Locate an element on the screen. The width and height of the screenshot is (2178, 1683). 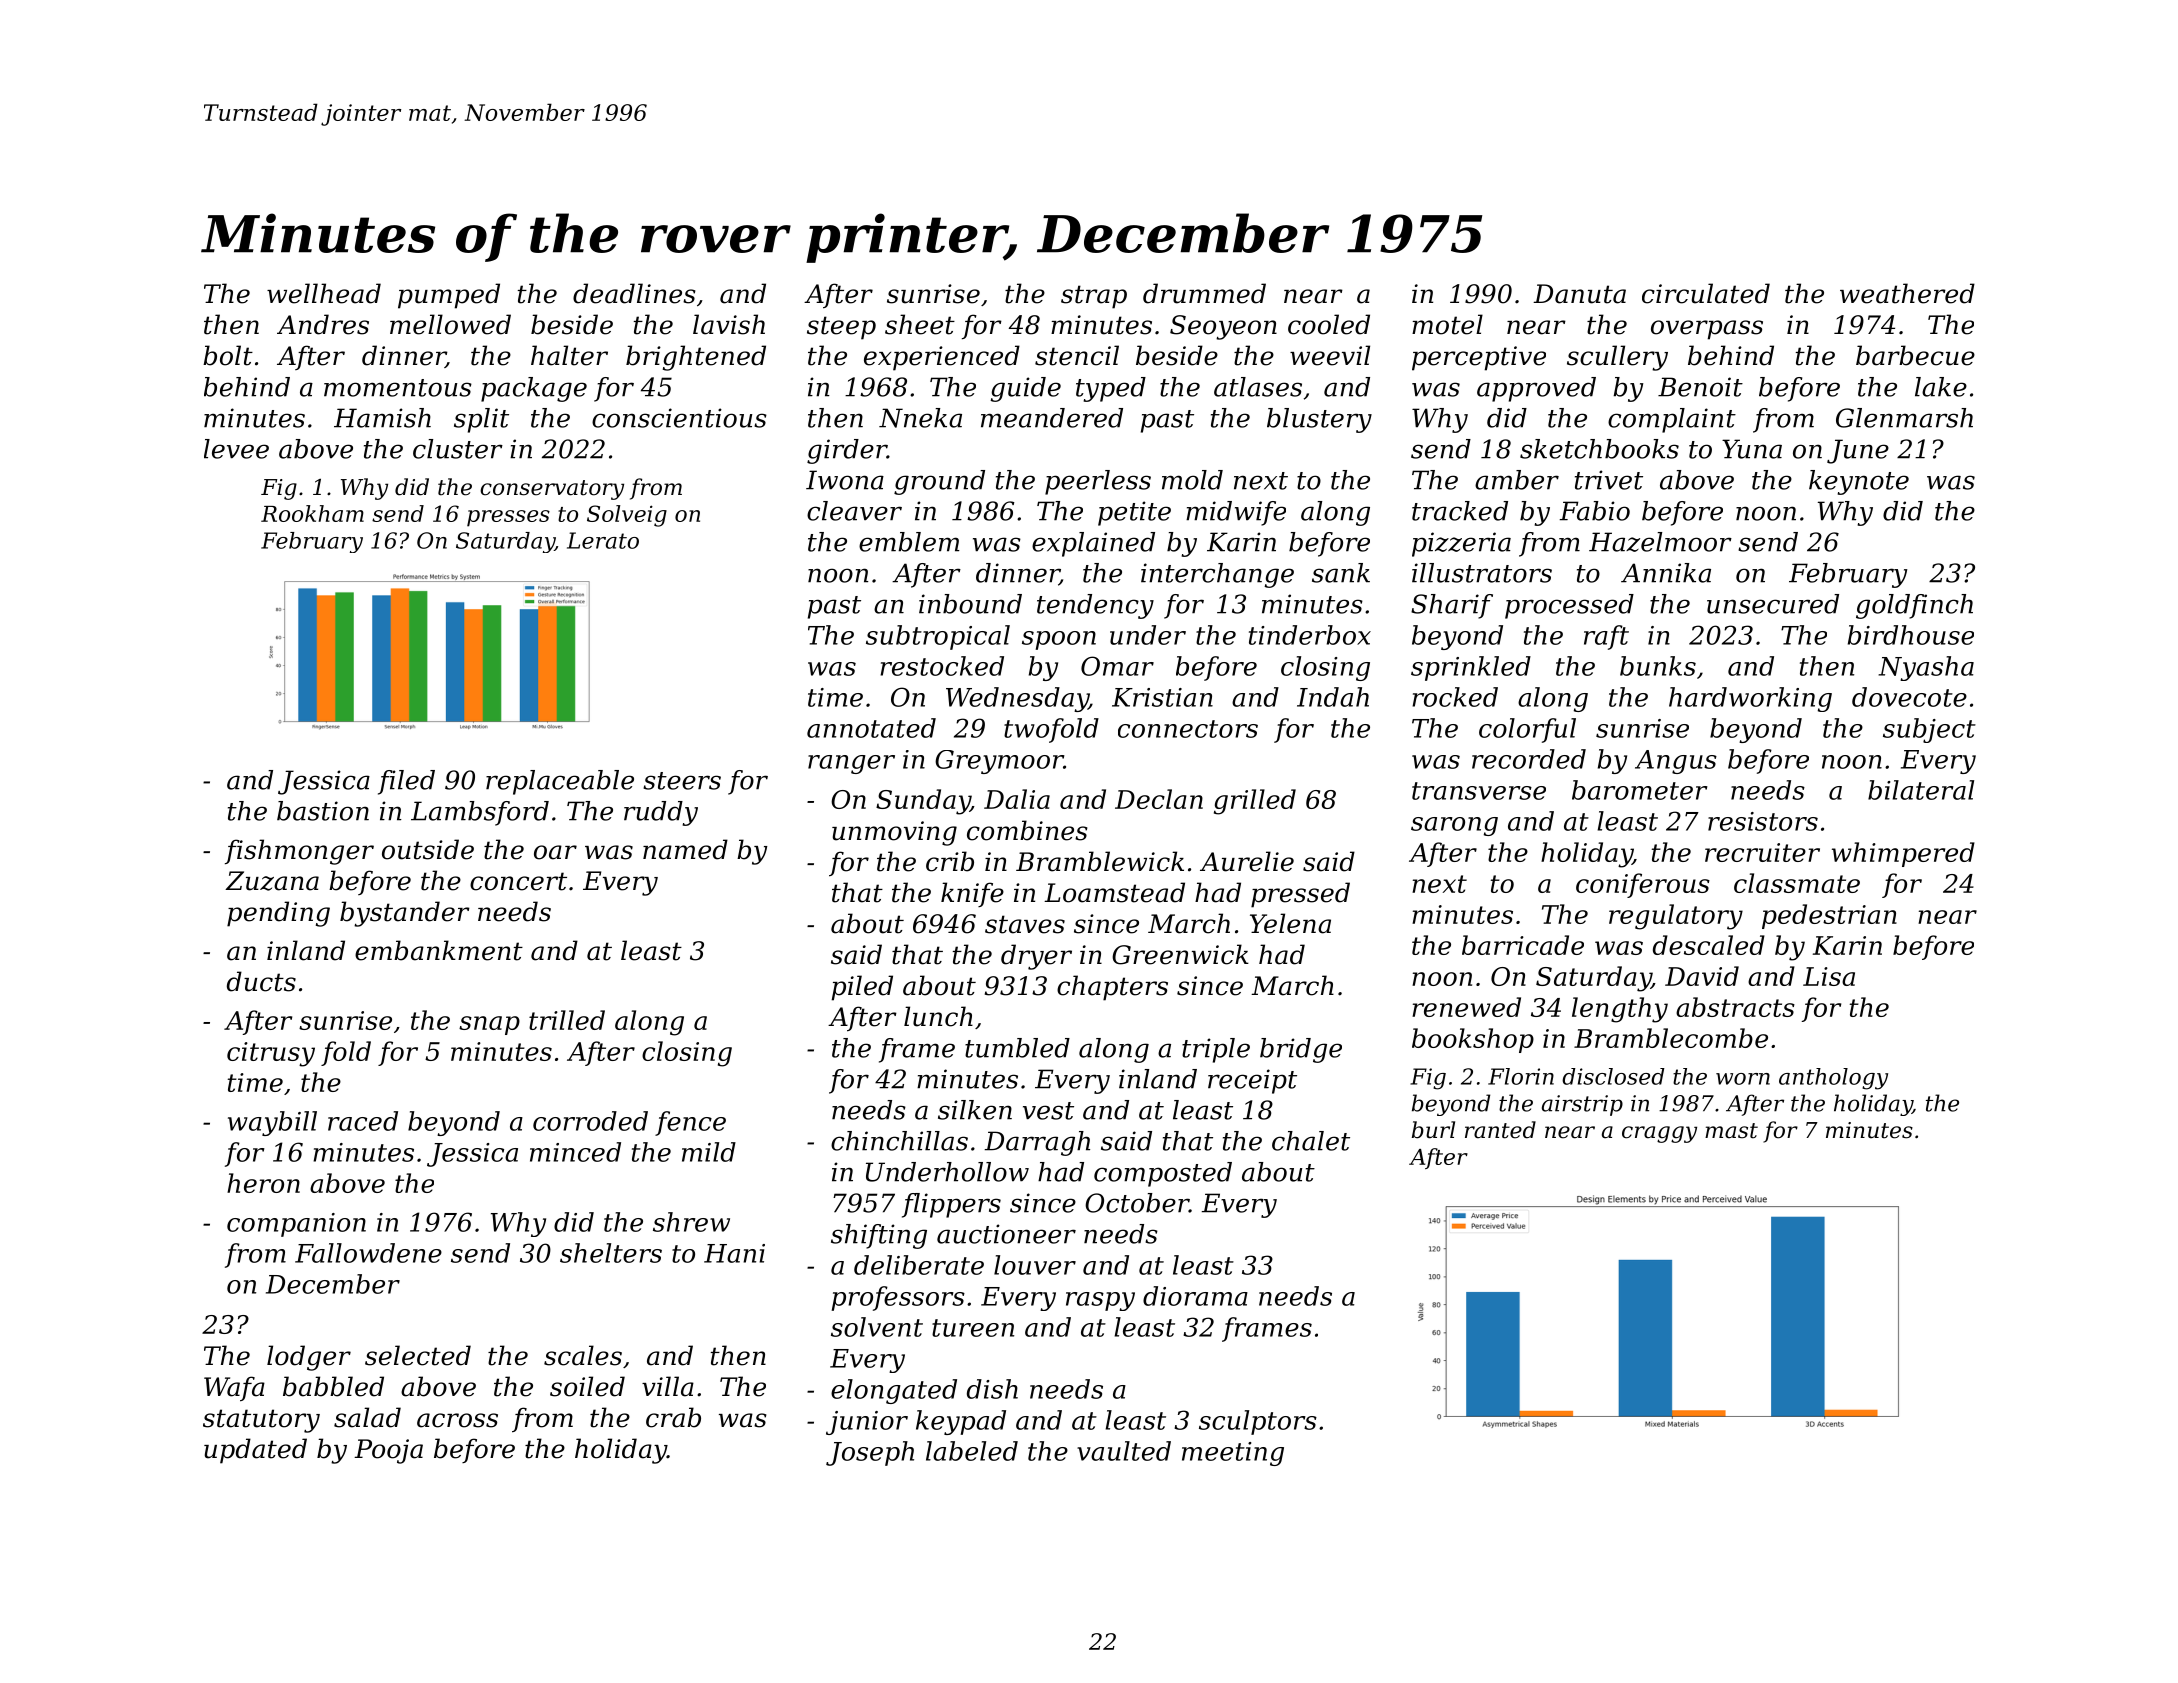
Joseph is located at coordinates (870, 1453).
